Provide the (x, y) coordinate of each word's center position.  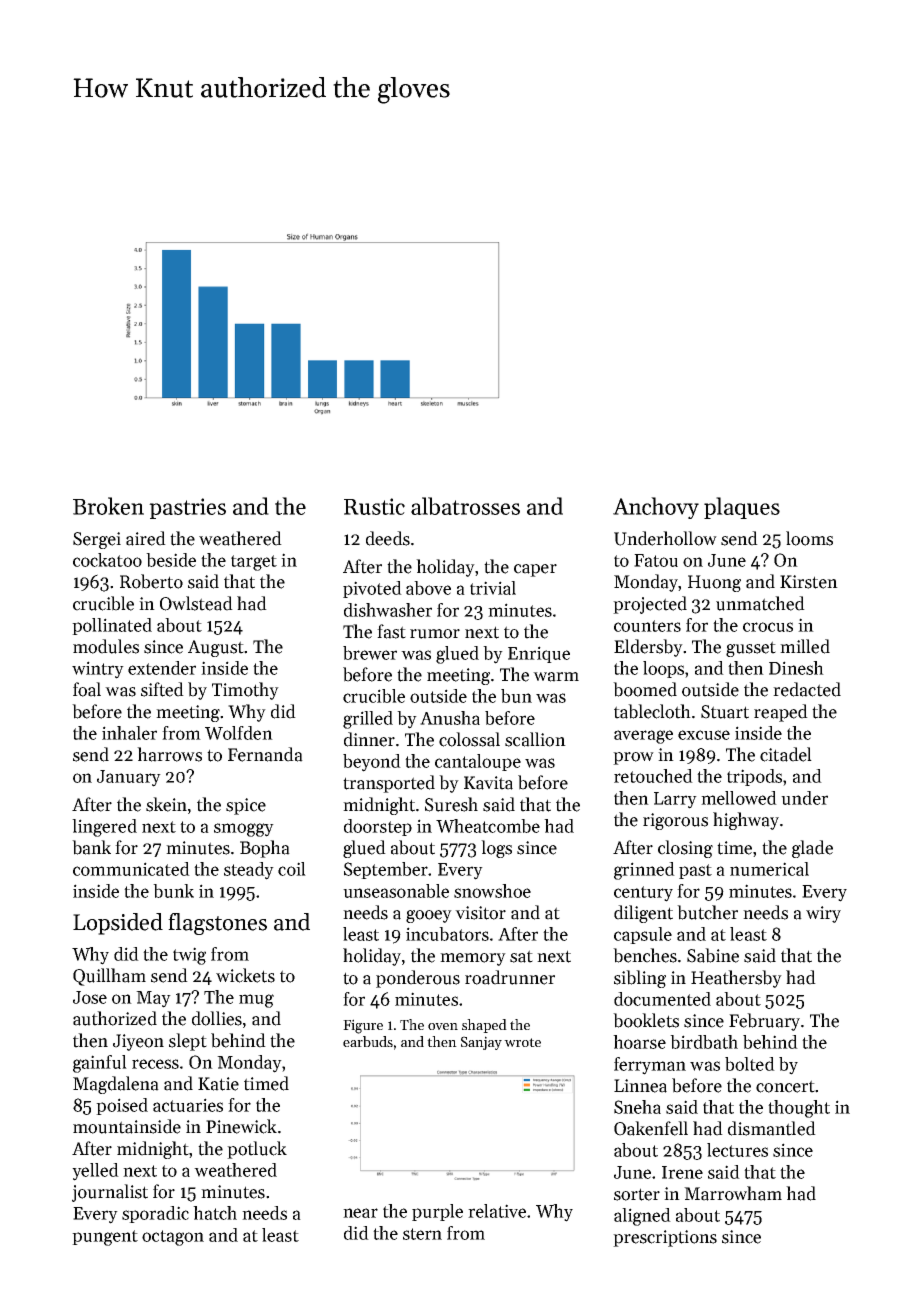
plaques (742, 508)
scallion (535, 739)
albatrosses (465, 506)
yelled (95, 1172)
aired (146, 538)
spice (246, 806)
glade (812, 849)
